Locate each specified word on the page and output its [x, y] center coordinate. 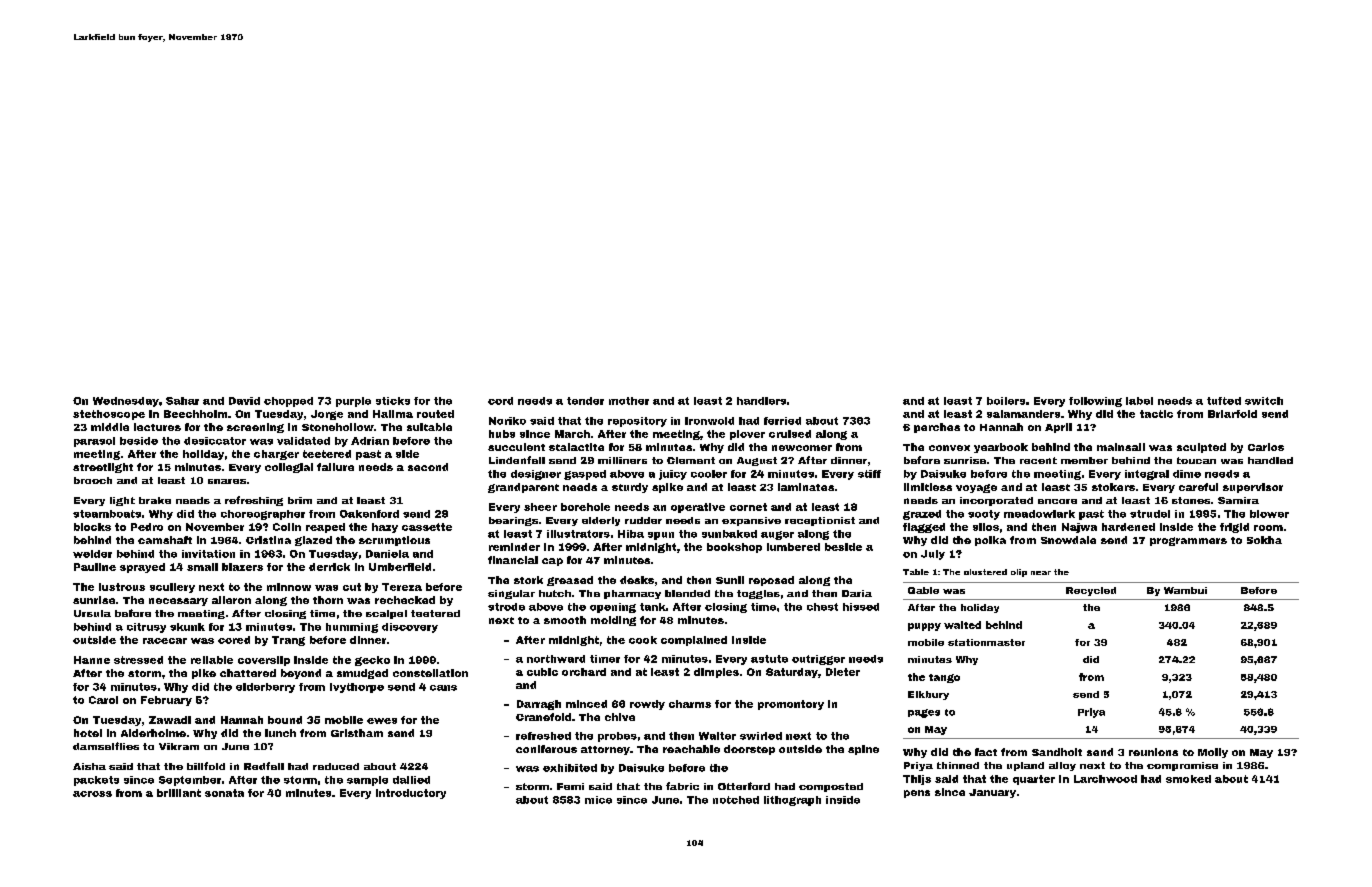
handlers [761, 401]
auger [777, 535]
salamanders [1023, 414]
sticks [393, 401]
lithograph [792, 801]
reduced [336, 766]
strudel [1150, 514]
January [992, 793]
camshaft [165, 540]
